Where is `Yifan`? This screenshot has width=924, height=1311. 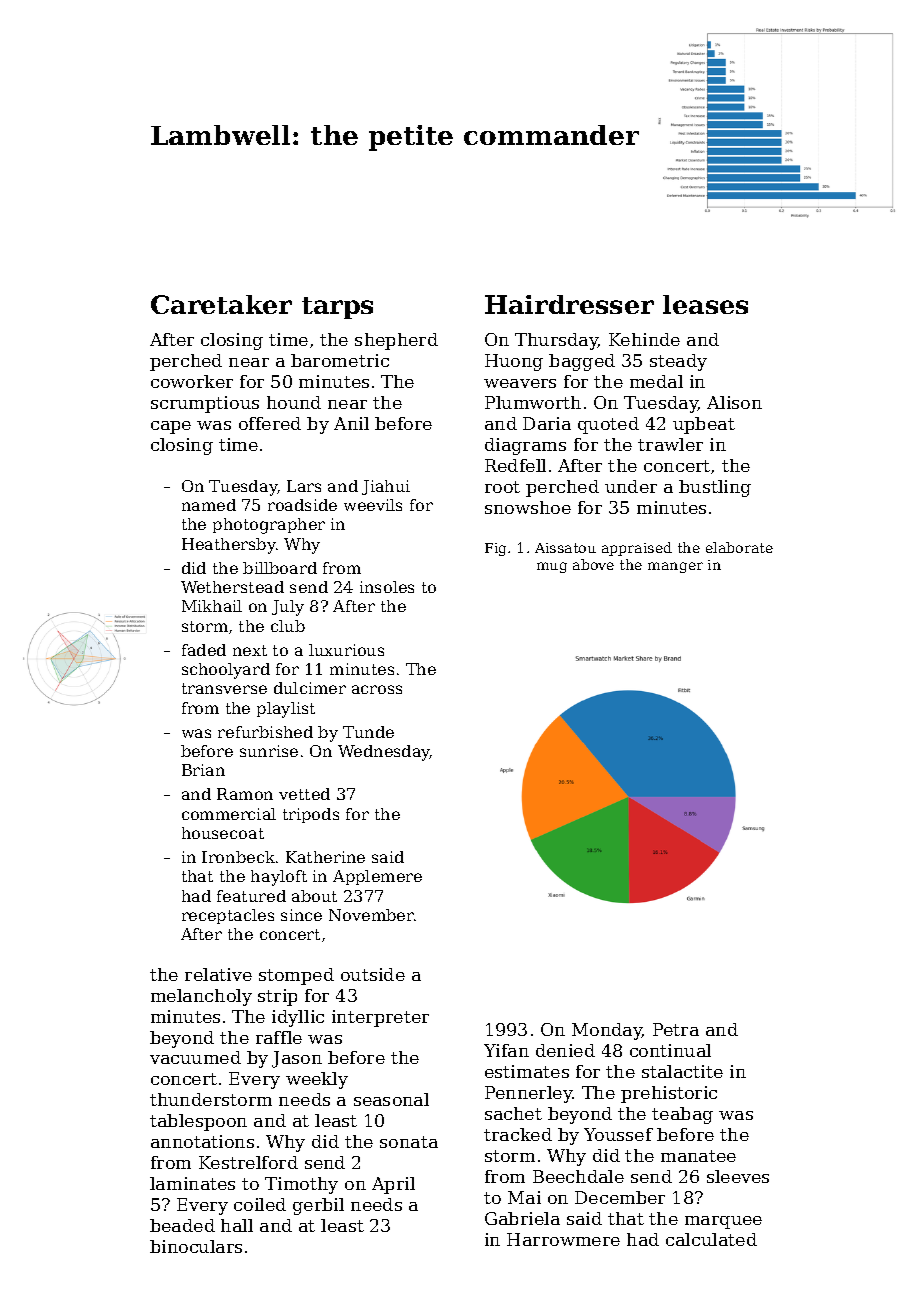
Yifan is located at coordinates (506, 1050).
